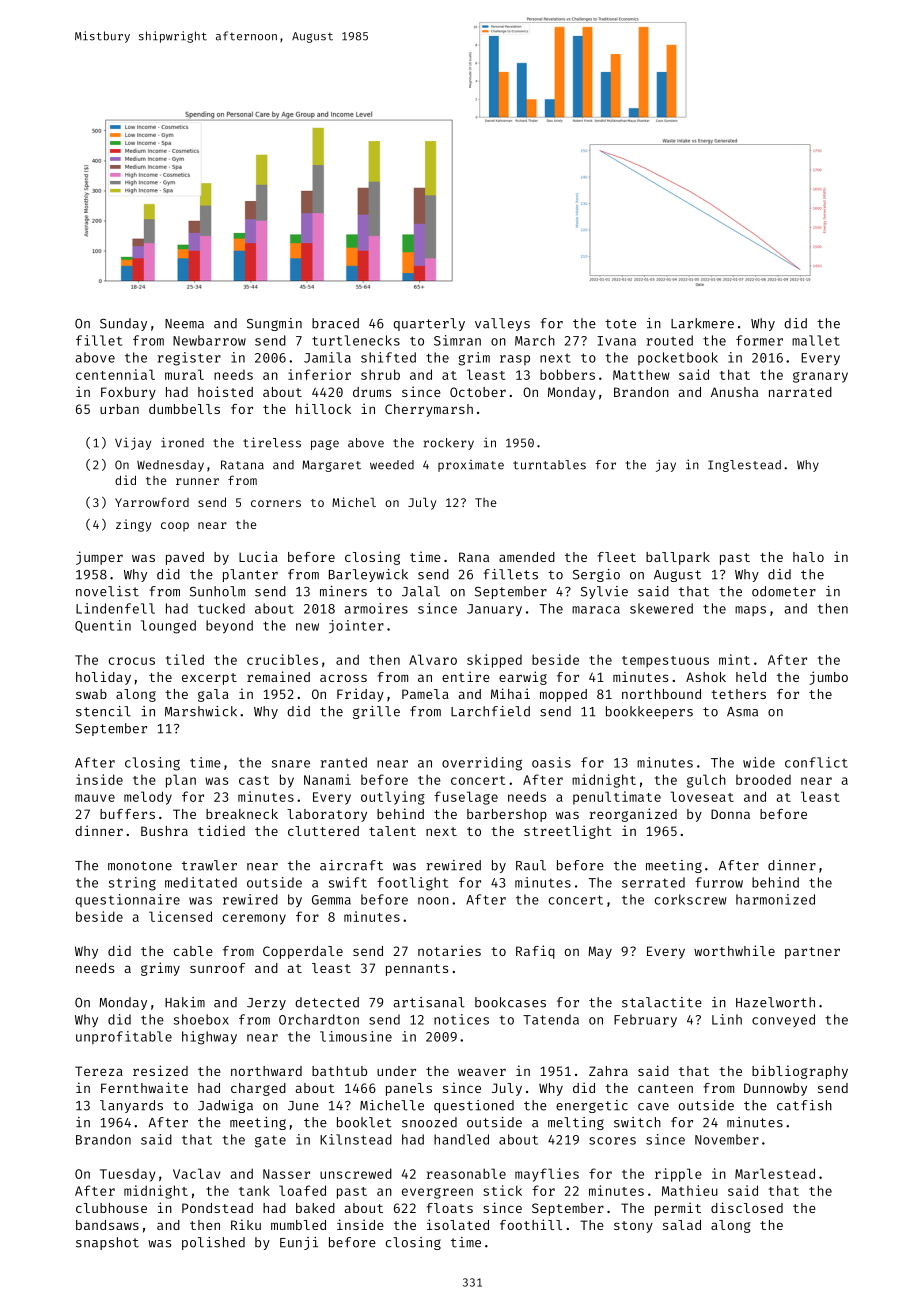 The height and width of the screenshot is (1308, 924). I want to click on narrated, so click(800, 392).
